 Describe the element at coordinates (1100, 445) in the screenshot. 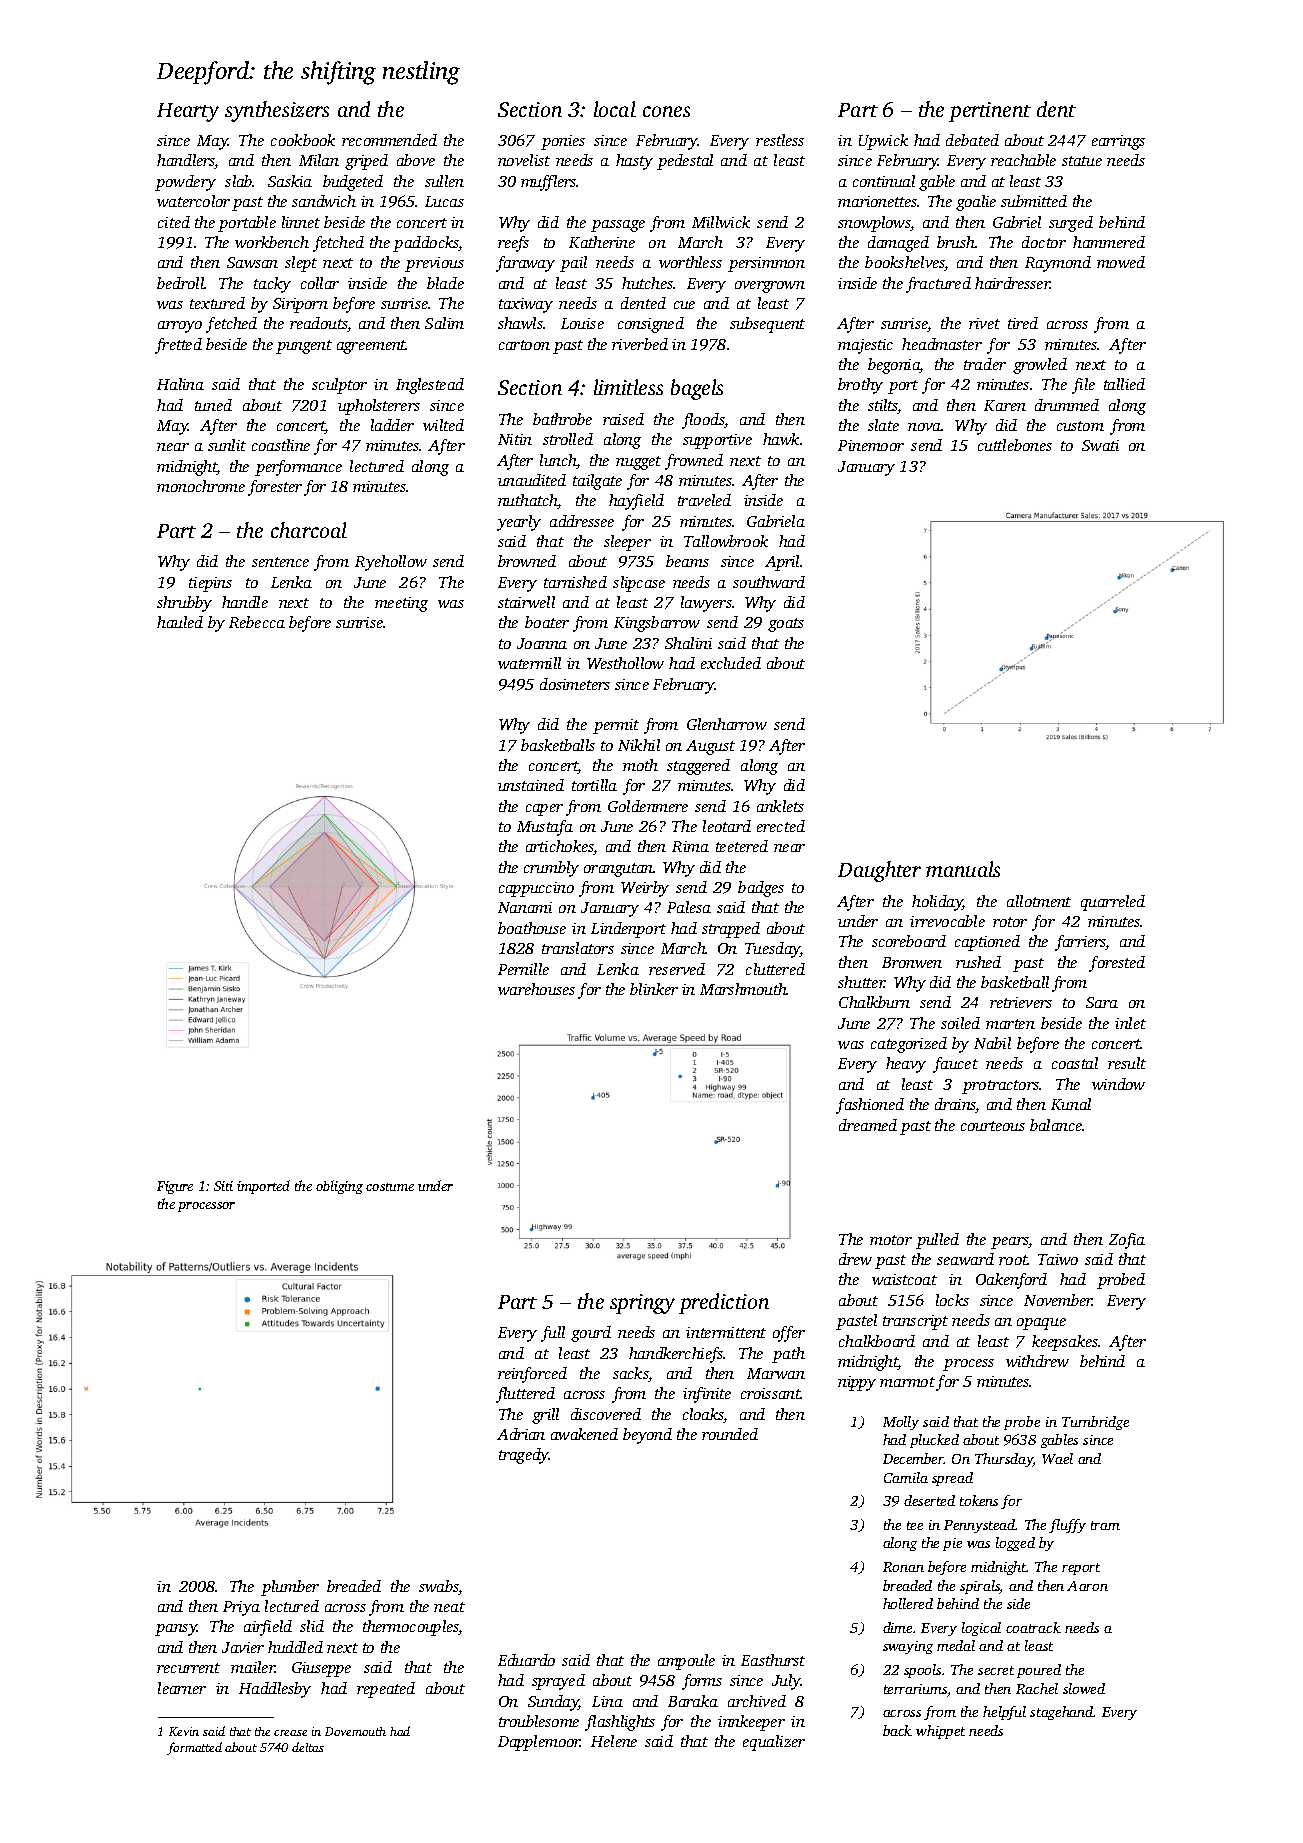

I see `Swati` at that location.
